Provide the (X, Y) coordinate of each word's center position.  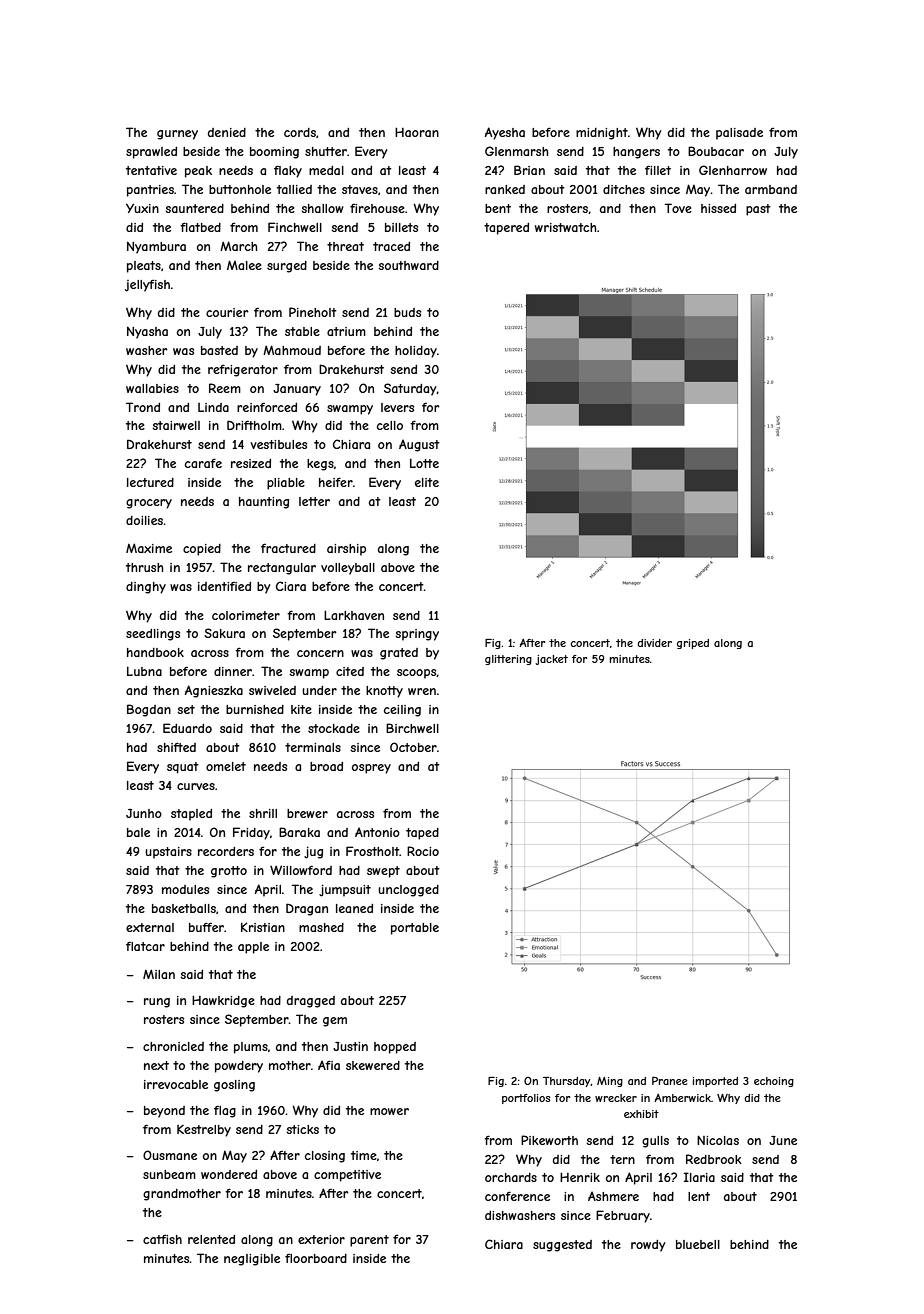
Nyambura (156, 247)
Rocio (423, 851)
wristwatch (565, 227)
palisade (739, 134)
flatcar (145, 946)
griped (693, 644)
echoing (774, 1082)
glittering (508, 660)
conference (517, 1196)
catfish (162, 1239)
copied (202, 550)
